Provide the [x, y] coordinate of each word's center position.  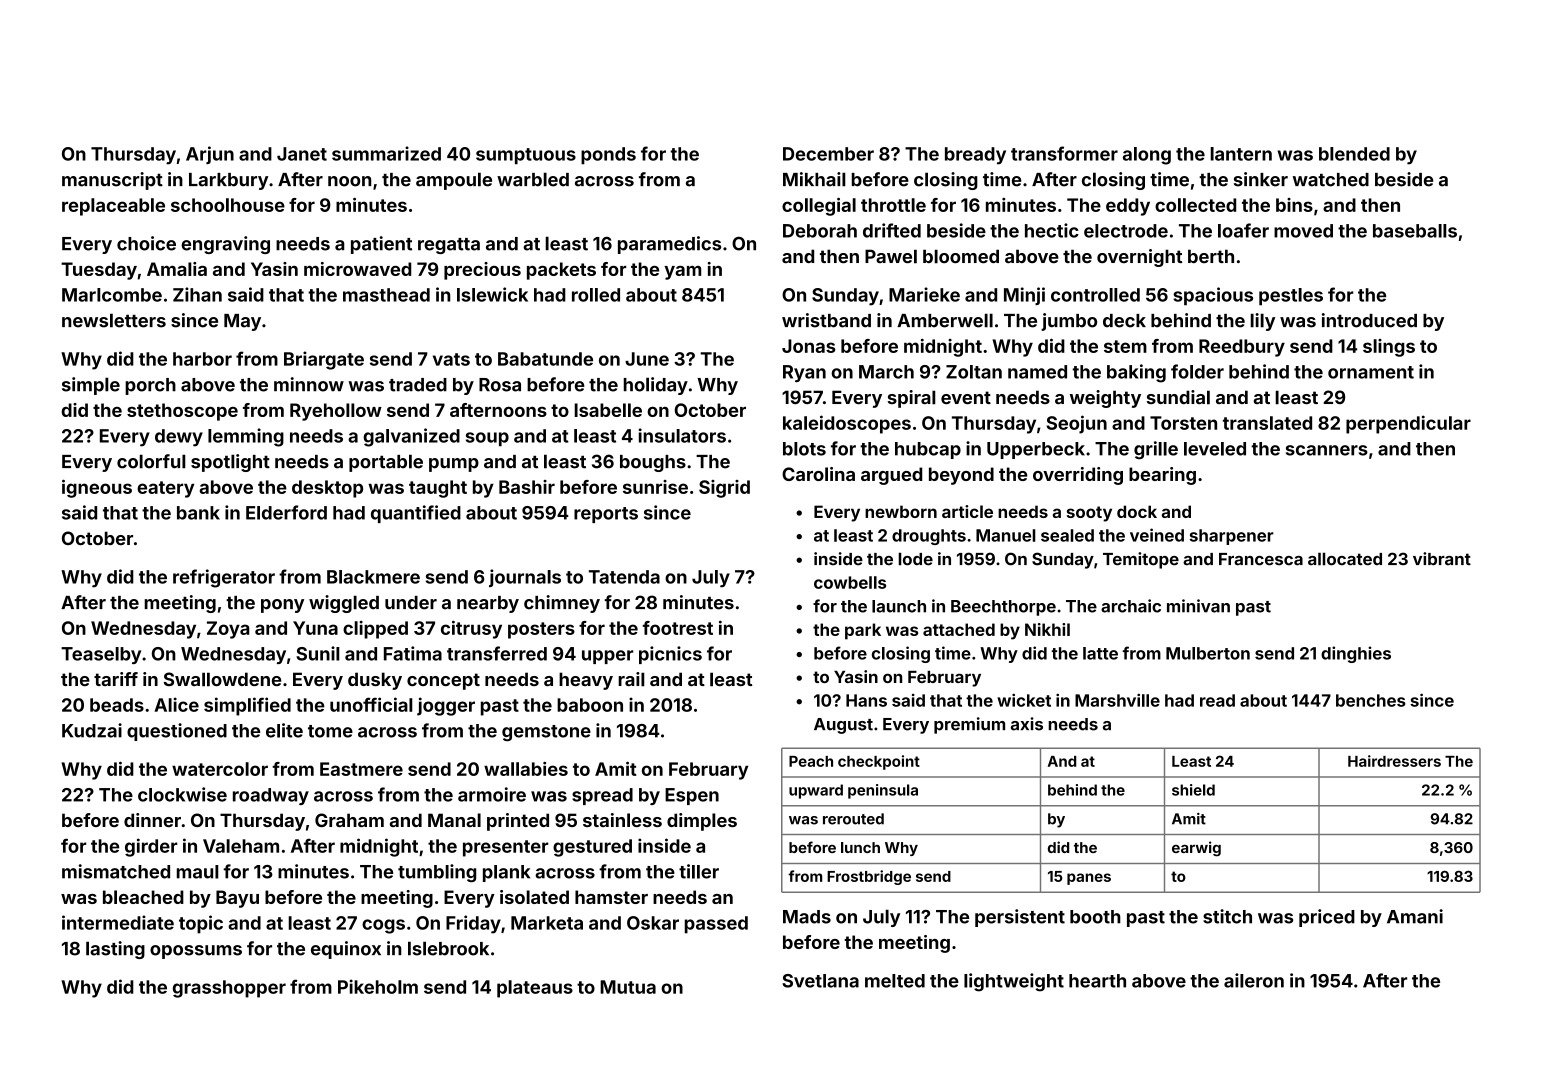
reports [606, 515]
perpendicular [1408, 424]
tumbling [437, 873]
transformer [1064, 153]
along [1147, 156]
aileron [1254, 980]
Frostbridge [869, 877]
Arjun [210, 155]
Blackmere [373, 577]
